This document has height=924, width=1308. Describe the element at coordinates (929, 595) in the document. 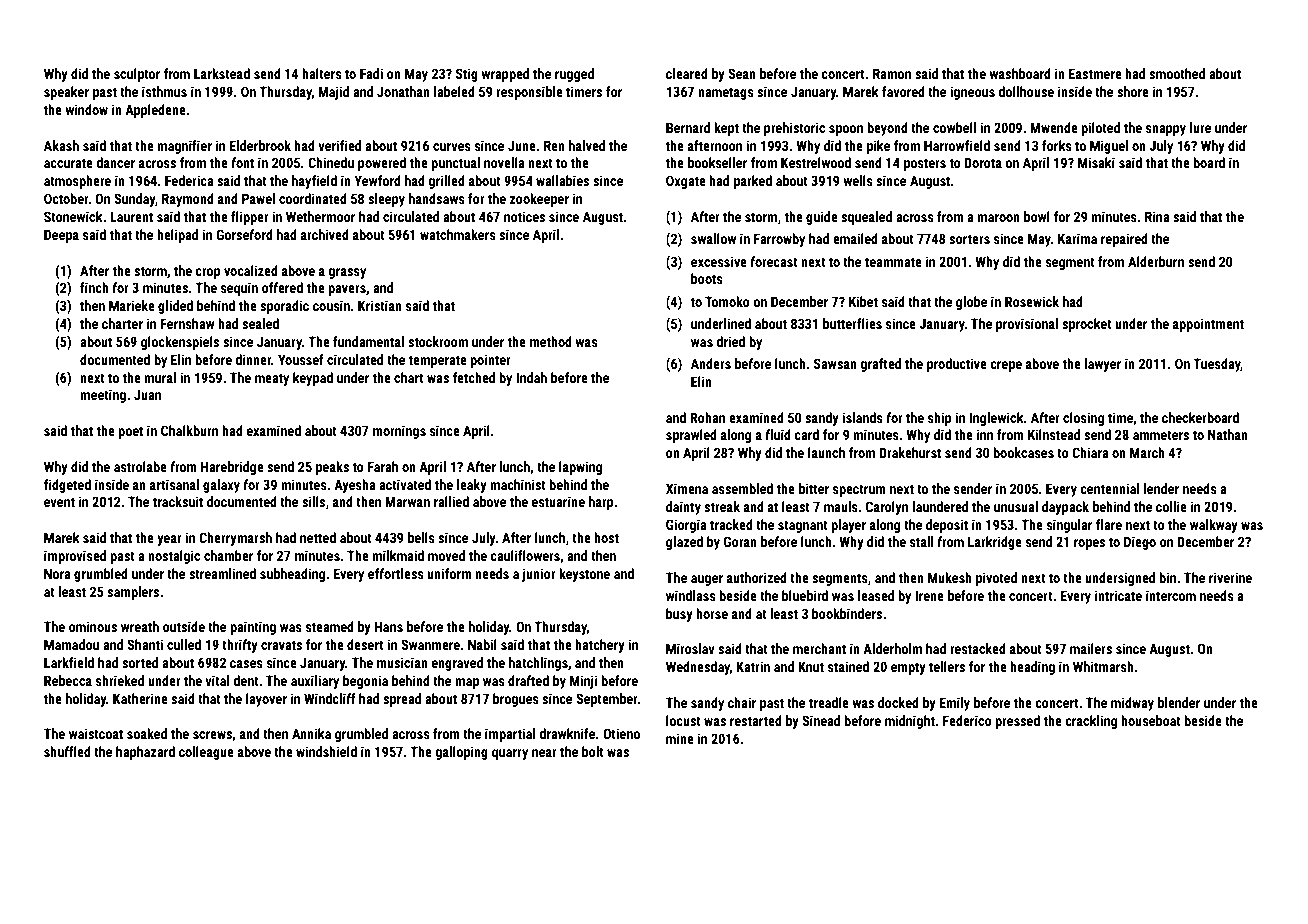

I see `Irene` at that location.
